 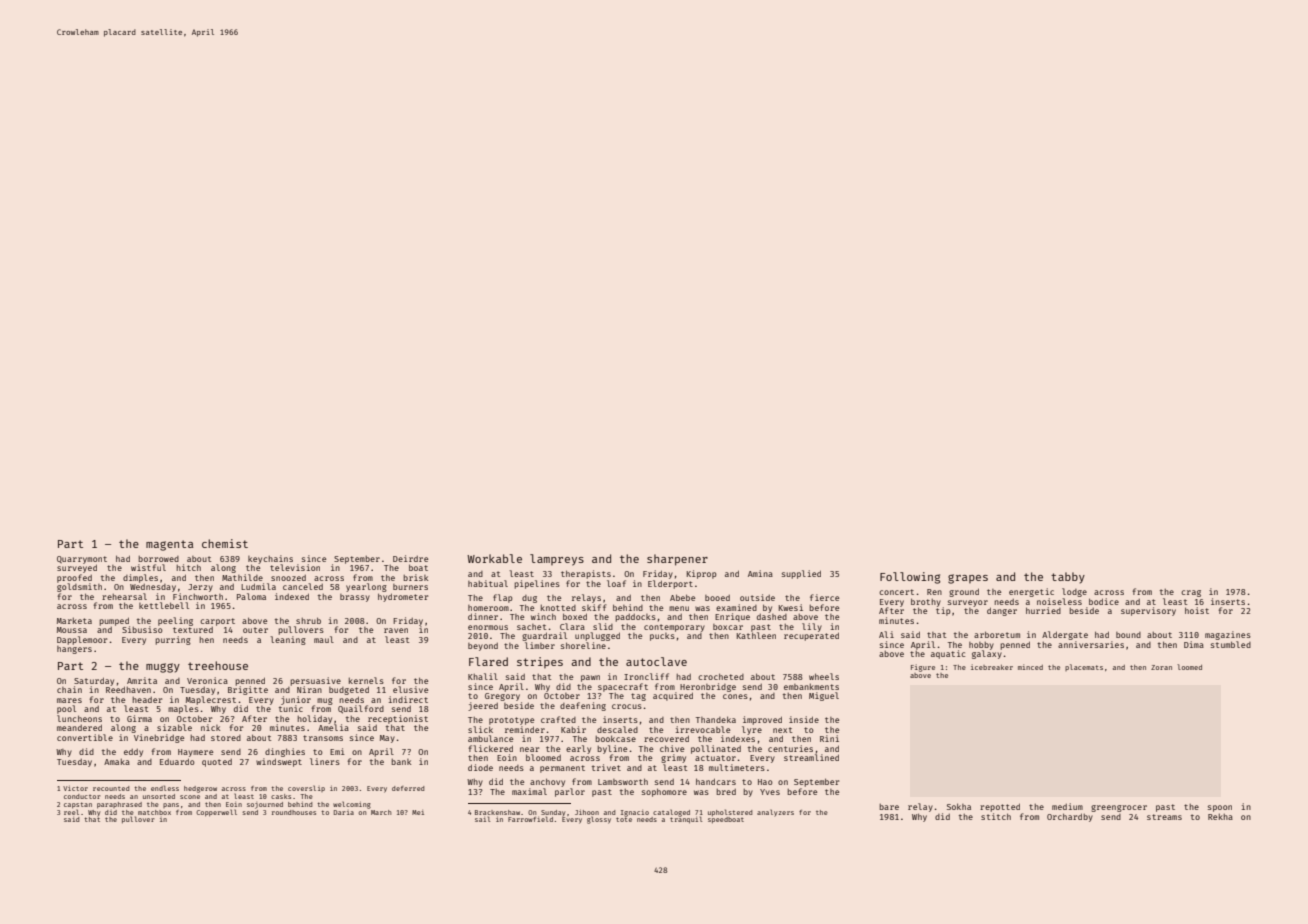 What do you see at coordinates (295, 567) in the screenshot?
I see `television` at bounding box center [295, 567].
